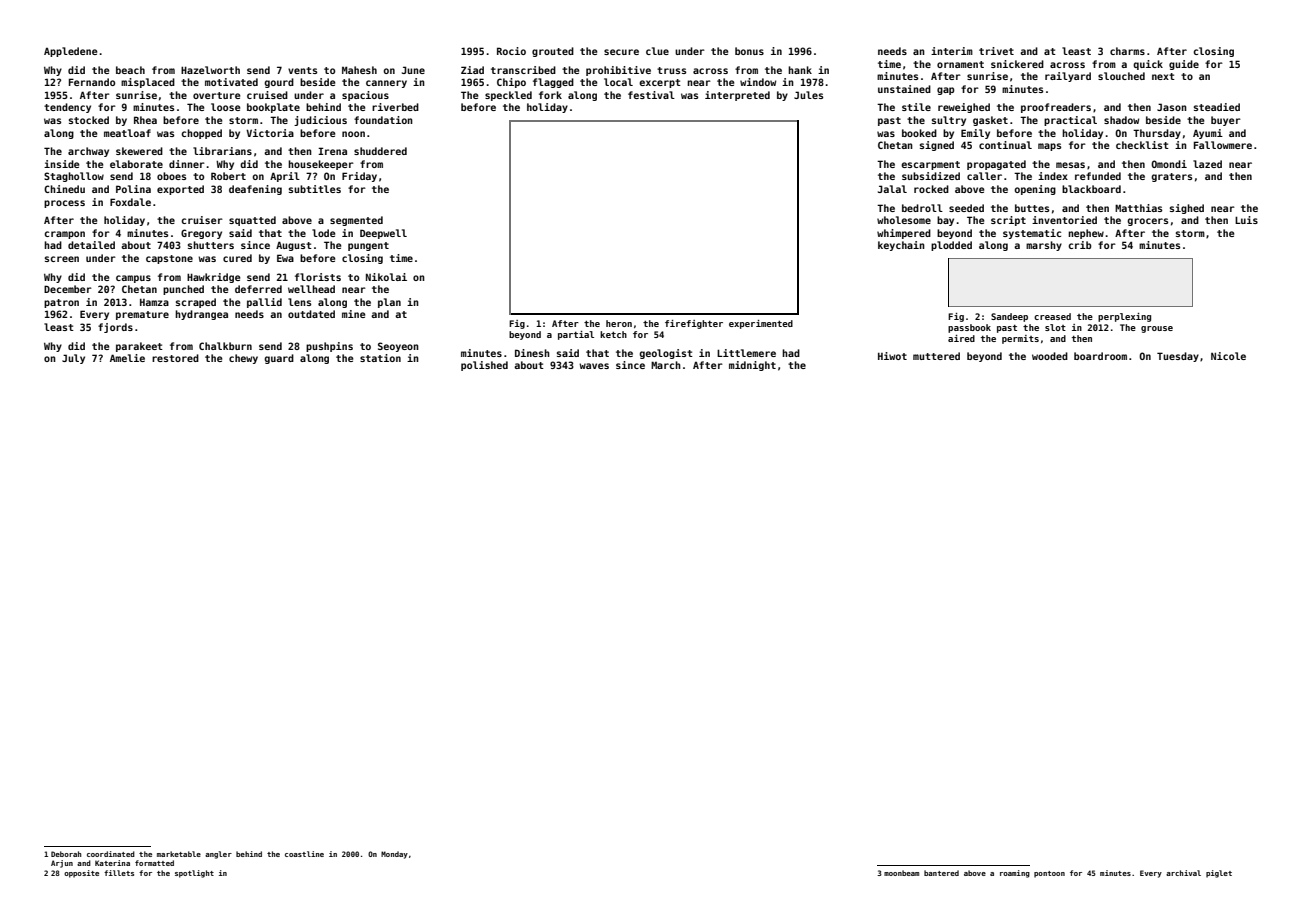 The width and height of the page is (1308, 924). I want to click on cruiser, so click(202, 220).
